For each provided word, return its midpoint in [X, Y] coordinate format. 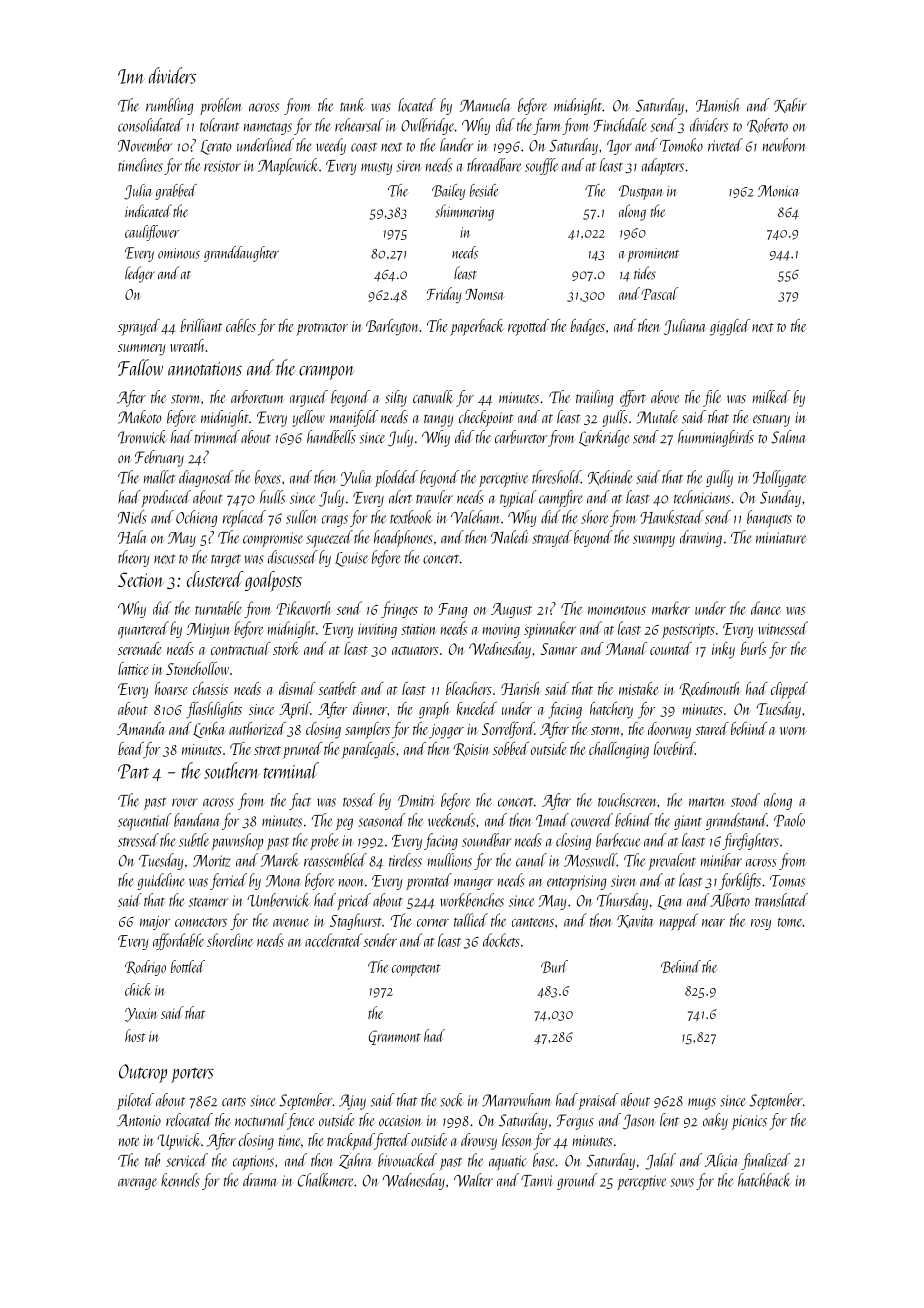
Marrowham [516, 1100]
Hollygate [779, 478]
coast [364, 147]
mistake [639, 688]
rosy [761, 924]
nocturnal [261, 1120]
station [418, 629]
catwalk [433, 397]
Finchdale [620, 125]
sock [451, 1100]
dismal [297, 688]
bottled [188, 966]
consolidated [150, 125]
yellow [308, 418]
